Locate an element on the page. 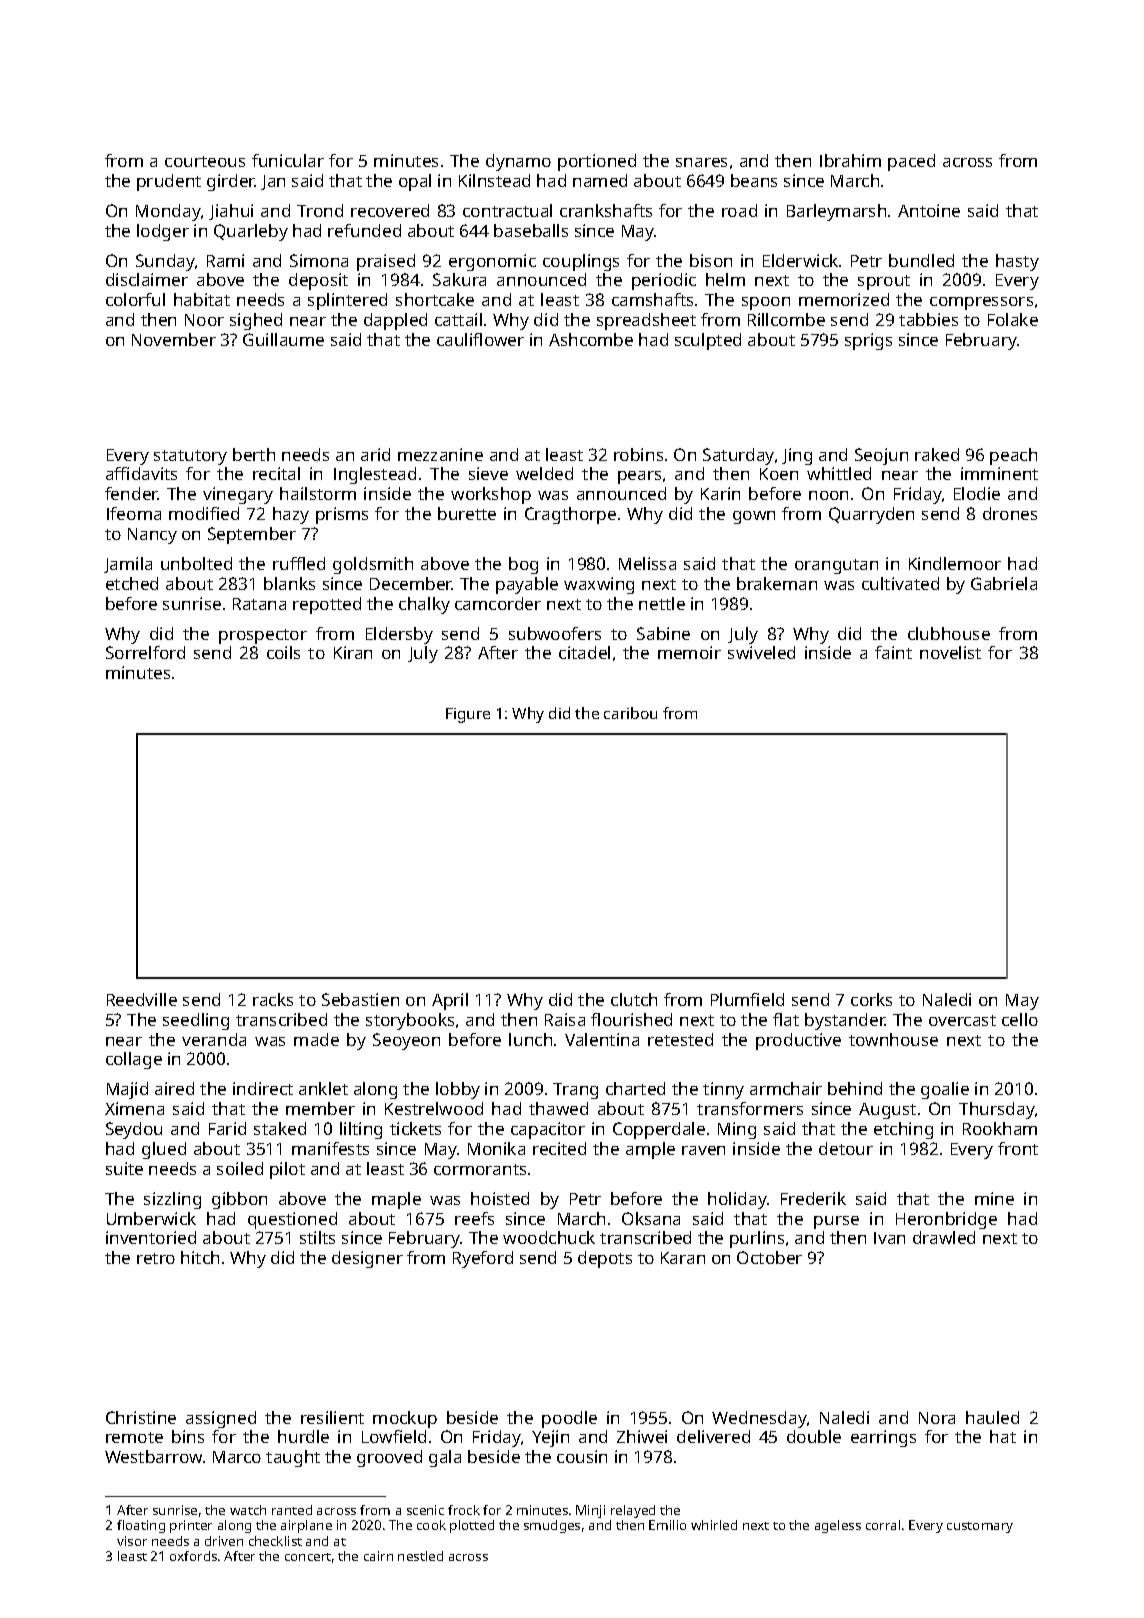 This image has height=1618, width=1144. gala is located at coordinates (445, 1458).
